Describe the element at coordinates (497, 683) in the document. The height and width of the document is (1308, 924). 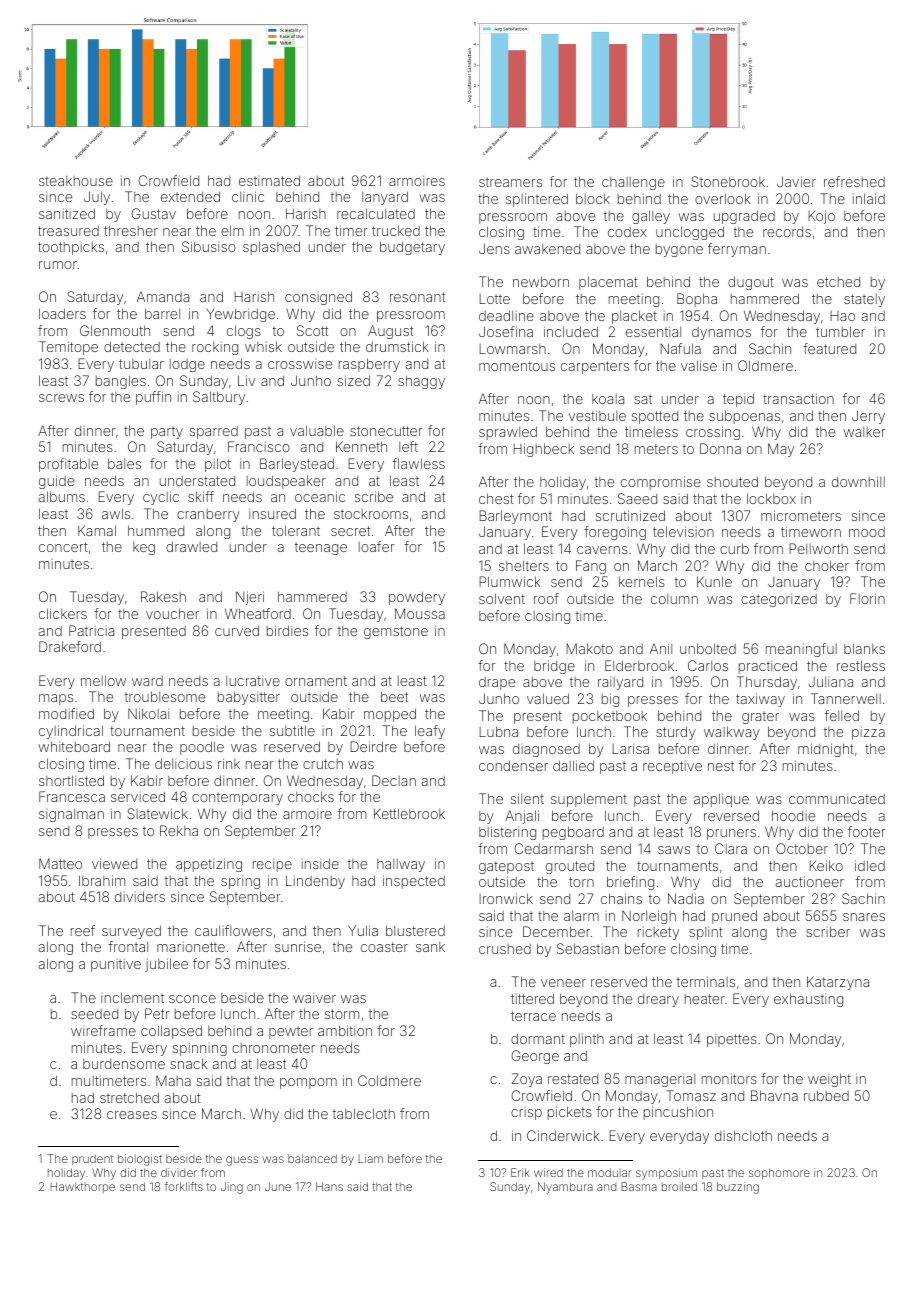
I see `drape` at that location.
